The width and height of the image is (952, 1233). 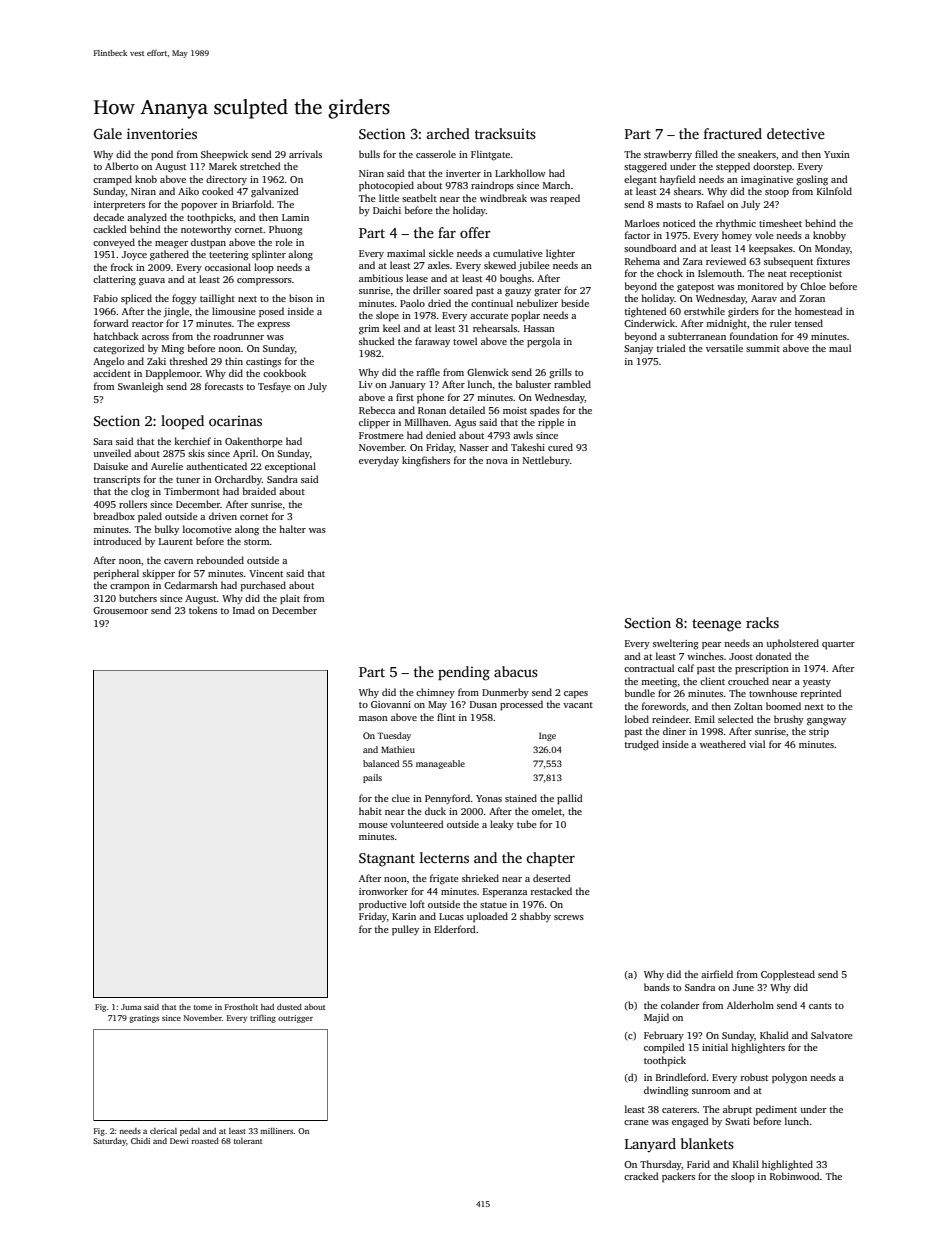 What do you see at coordinates (780, 223) in the image?
I see `timesheet` at bounding box center [780, 223].
